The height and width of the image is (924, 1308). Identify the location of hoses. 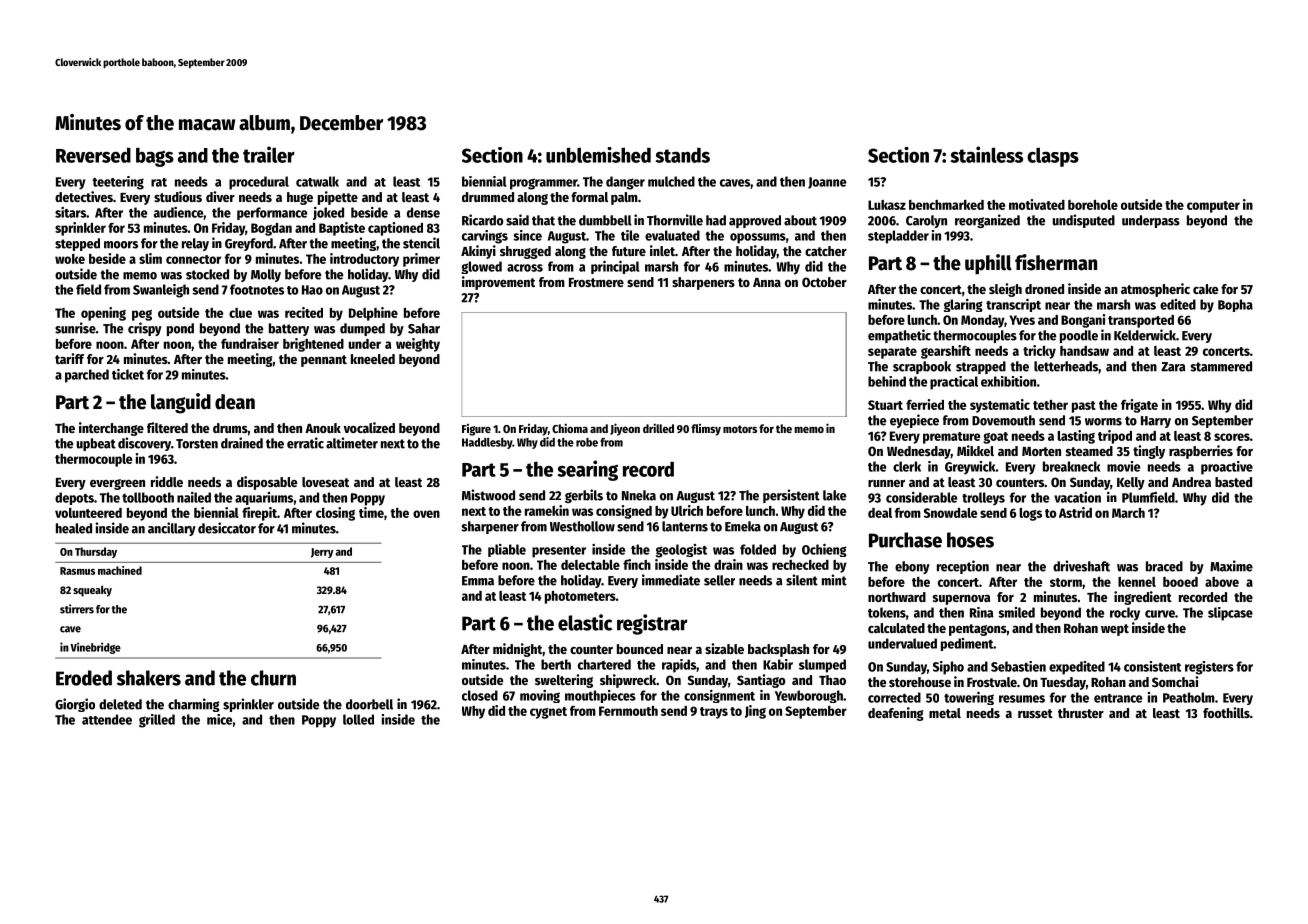
(970, 540).
